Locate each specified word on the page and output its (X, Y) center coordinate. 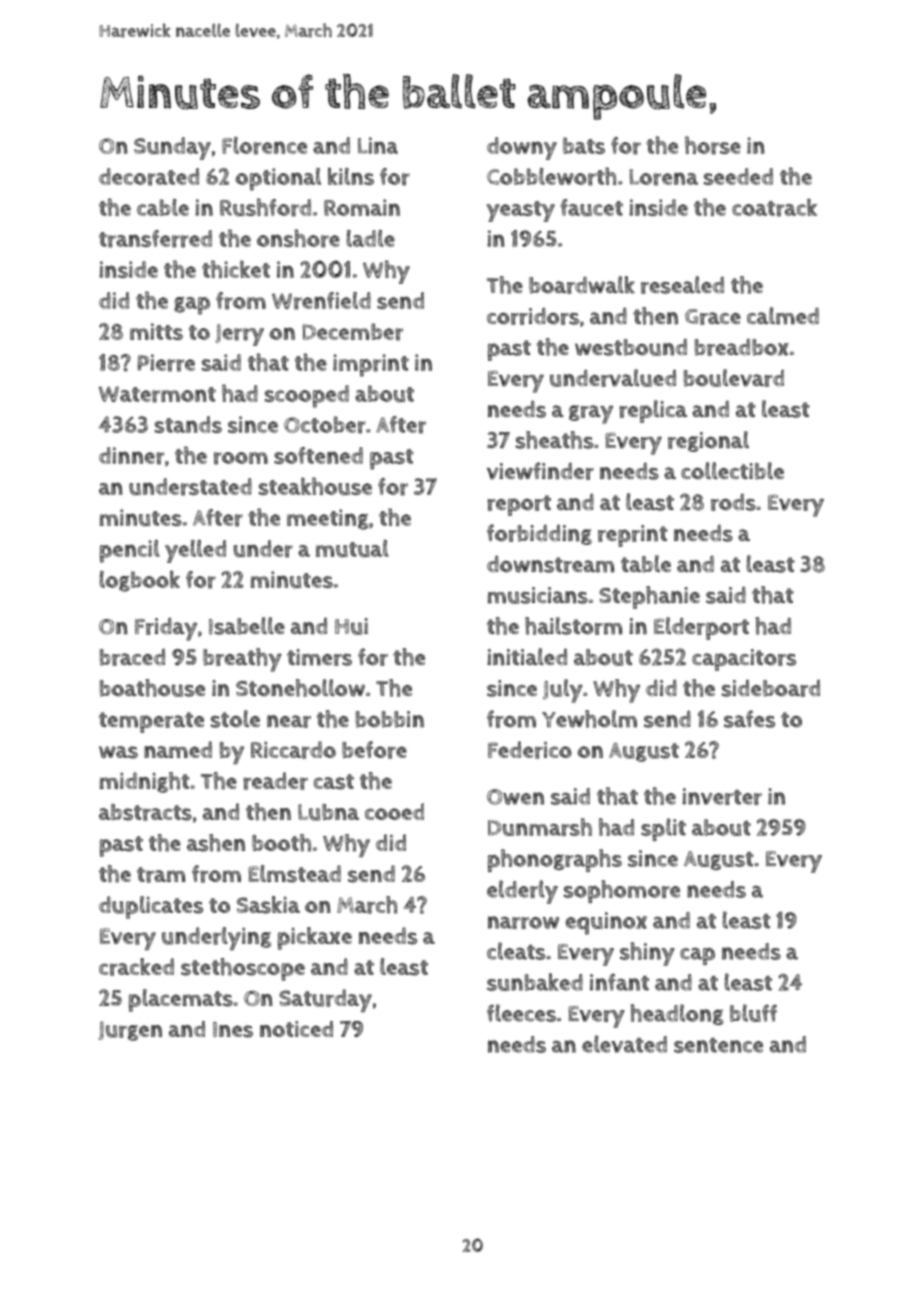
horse (713, 145)
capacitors (744, 660)
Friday (166, 629)
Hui (351, 626)
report (519, 505)
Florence (264, 146)
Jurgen (130, 1031)
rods (733, 502)
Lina (378, 145)
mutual (352, 548)
